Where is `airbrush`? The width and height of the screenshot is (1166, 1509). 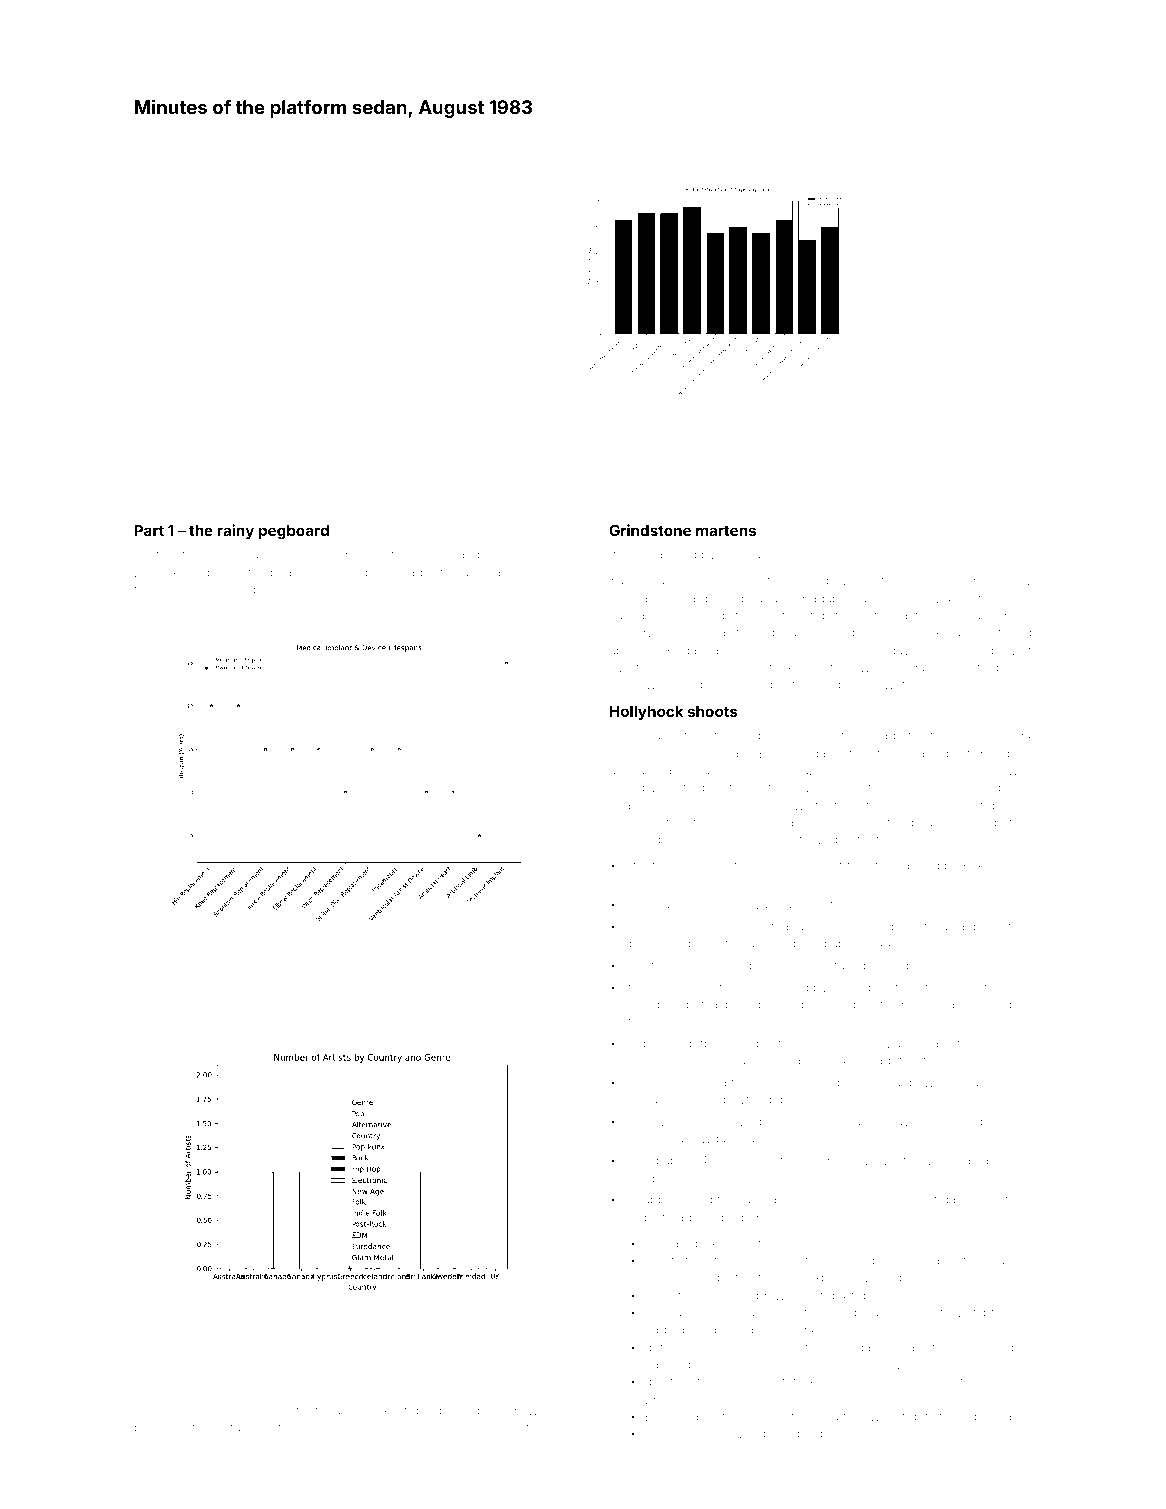
airbrush is located at coordinates (1007, 787).
